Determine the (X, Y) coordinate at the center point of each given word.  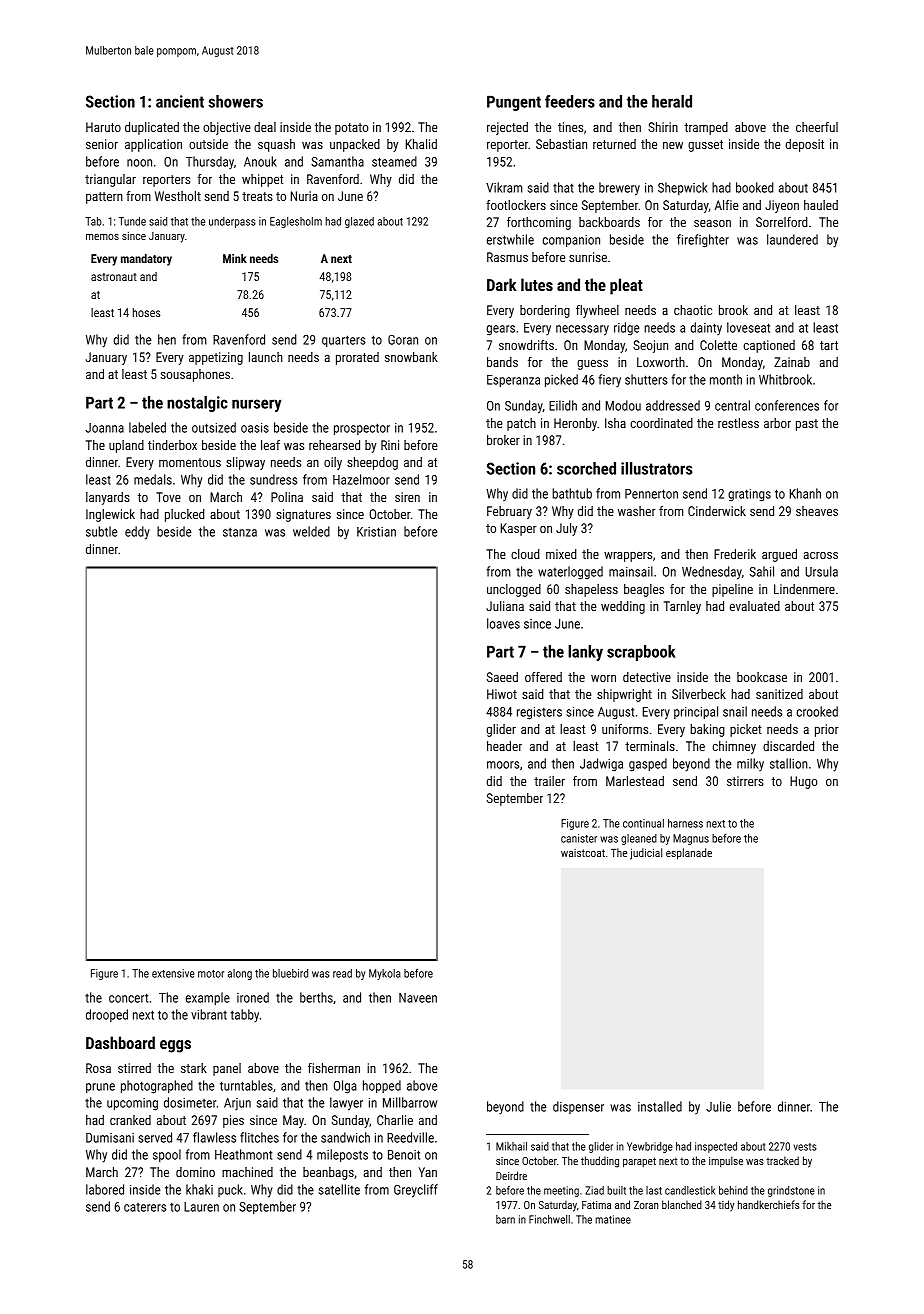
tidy (726, 1205)
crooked (817, 711)
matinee (613, 1219)
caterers (145, 1207)
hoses (146, 312)
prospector (362, 429)
